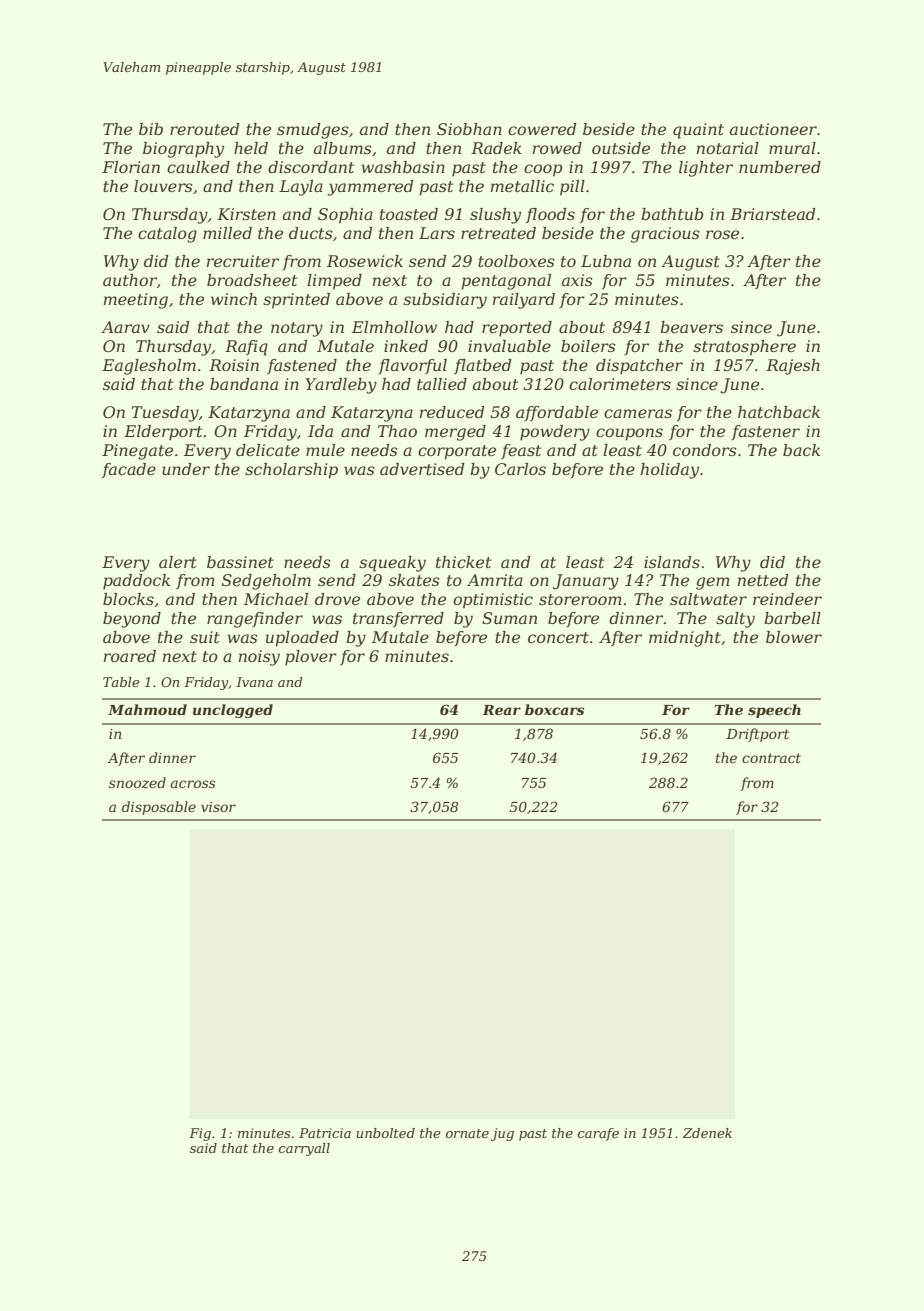 This page has height=1311, width=924. Describe the element at coordinates (218, 807) in the page. I see `visor` at that location.
